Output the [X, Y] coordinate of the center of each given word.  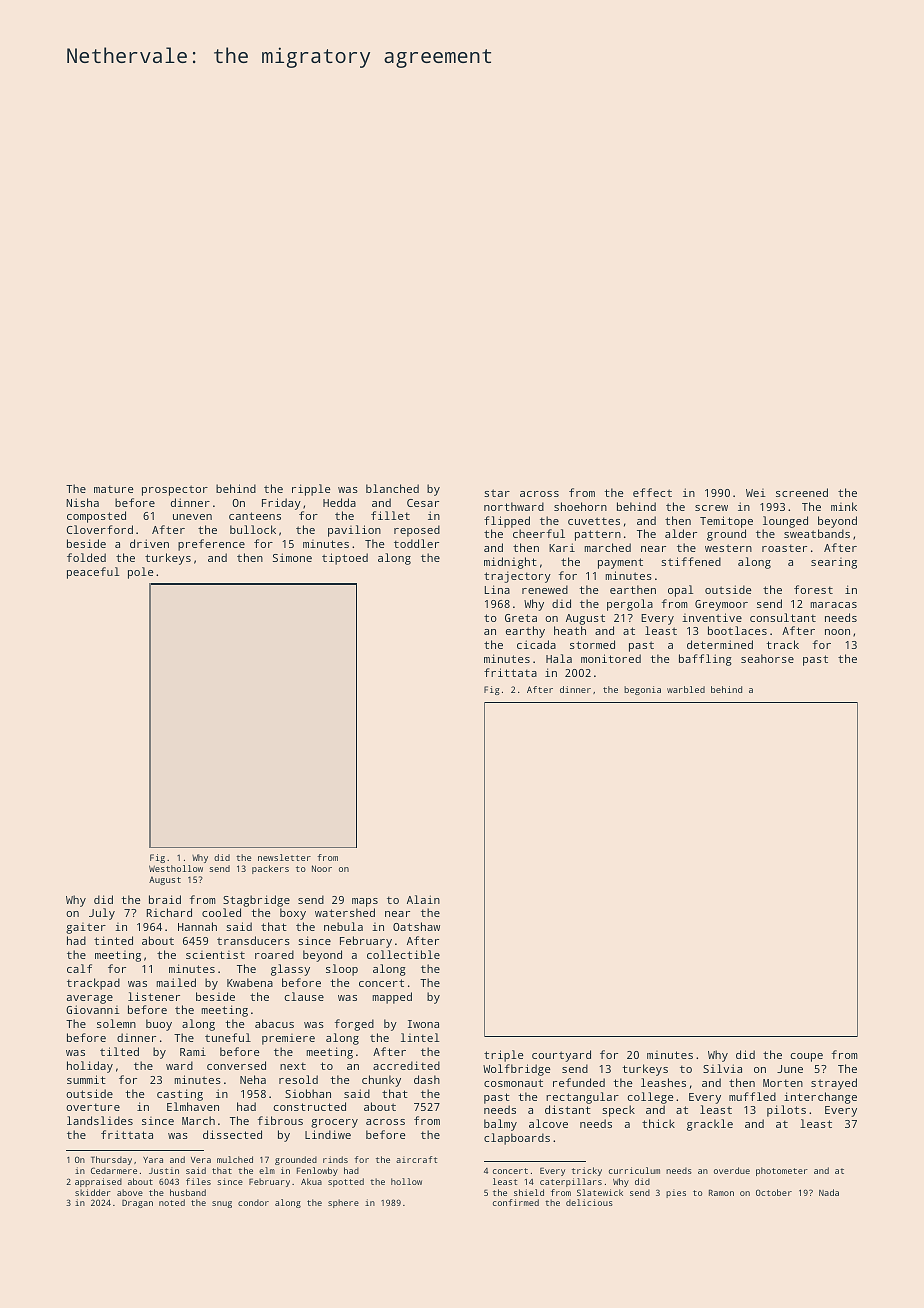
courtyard [561, 1056]
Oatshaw [416, 926]
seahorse [767, 658]
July [102, 914]
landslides [100, 1120]
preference [211, 545]
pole [141, 573]
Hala [559, 658]
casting [180, 1095]
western [728, 548]
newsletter [284, 857]
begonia [642, 690]
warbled [686, 689]
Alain [423, 899]
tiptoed [345, 559]
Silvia [722, 1068]
